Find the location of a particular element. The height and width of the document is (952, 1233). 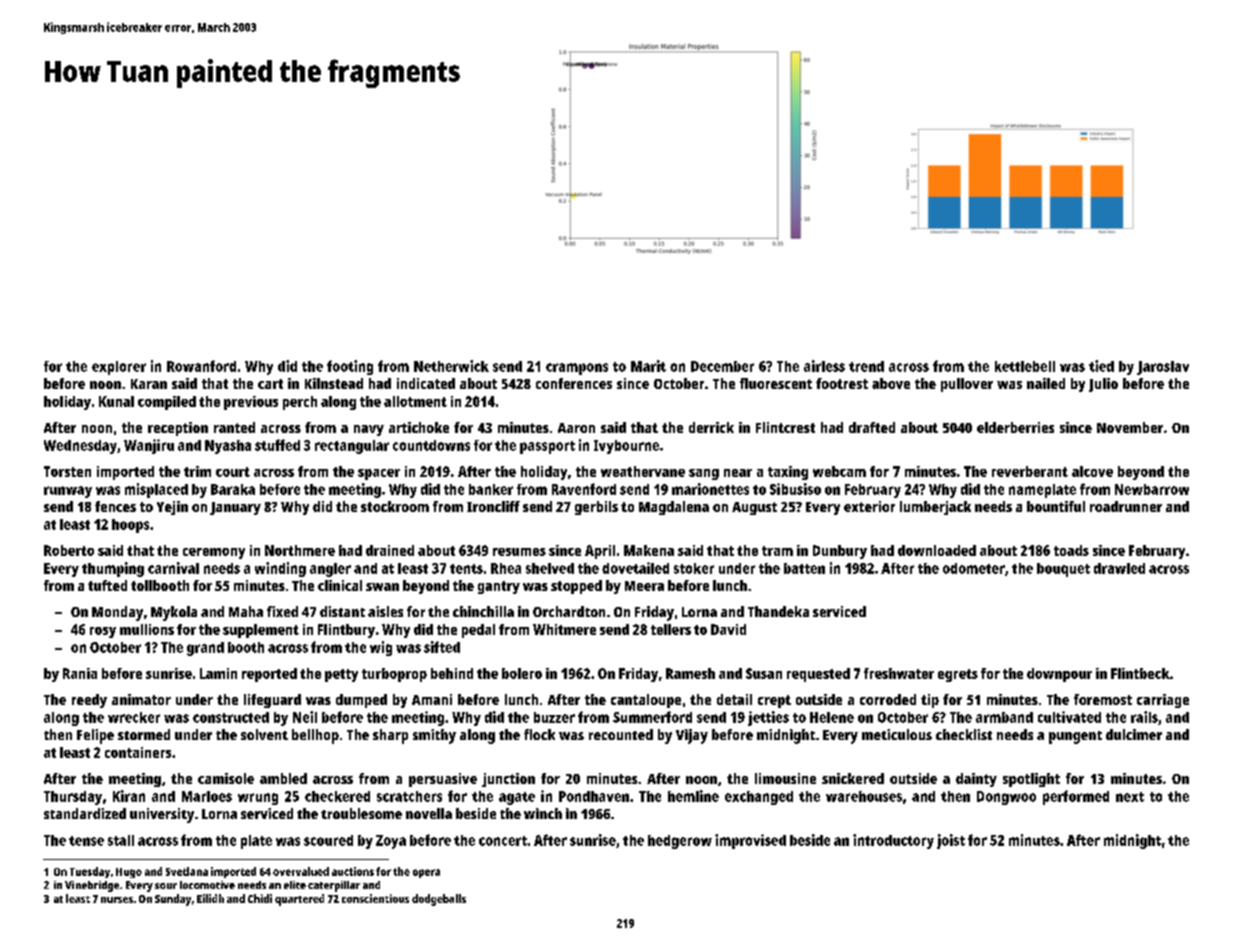

Makena is located at coordinates (649, 550).
